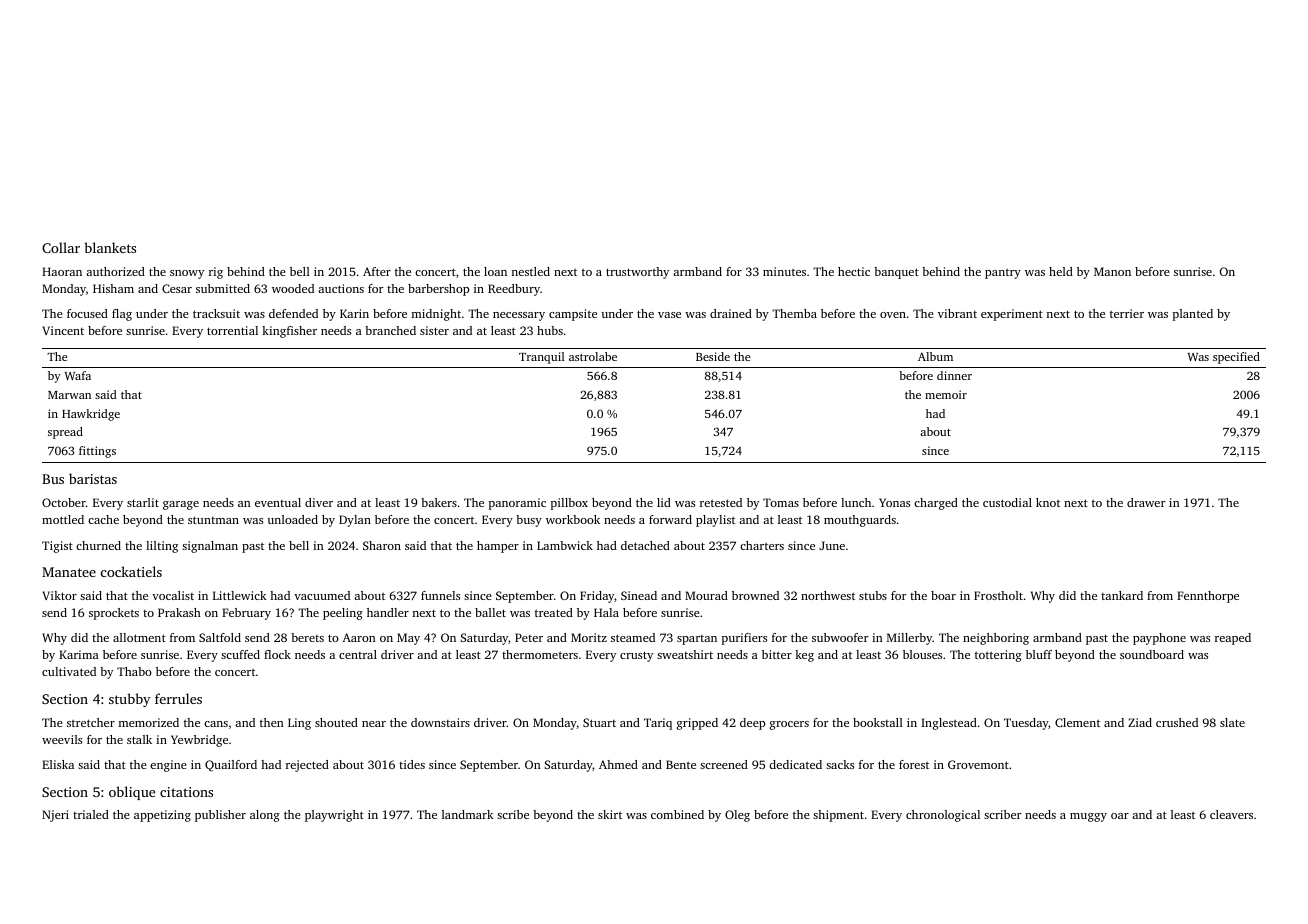 The image size is (1308, 924). I want to click on pillbox, so click(569, 504).
